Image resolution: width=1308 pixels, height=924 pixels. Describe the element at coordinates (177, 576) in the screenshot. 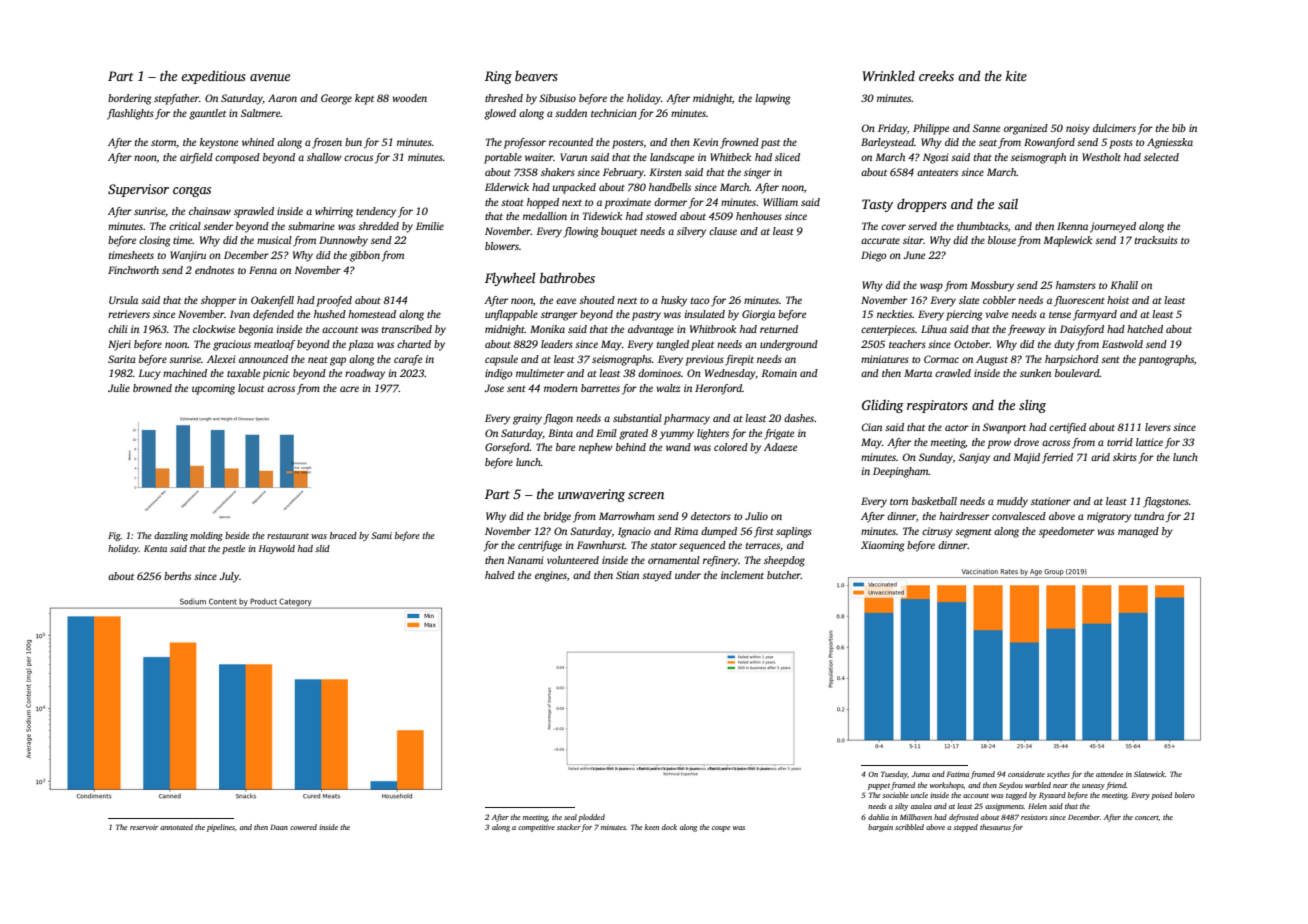

I see `berths` at that location.
